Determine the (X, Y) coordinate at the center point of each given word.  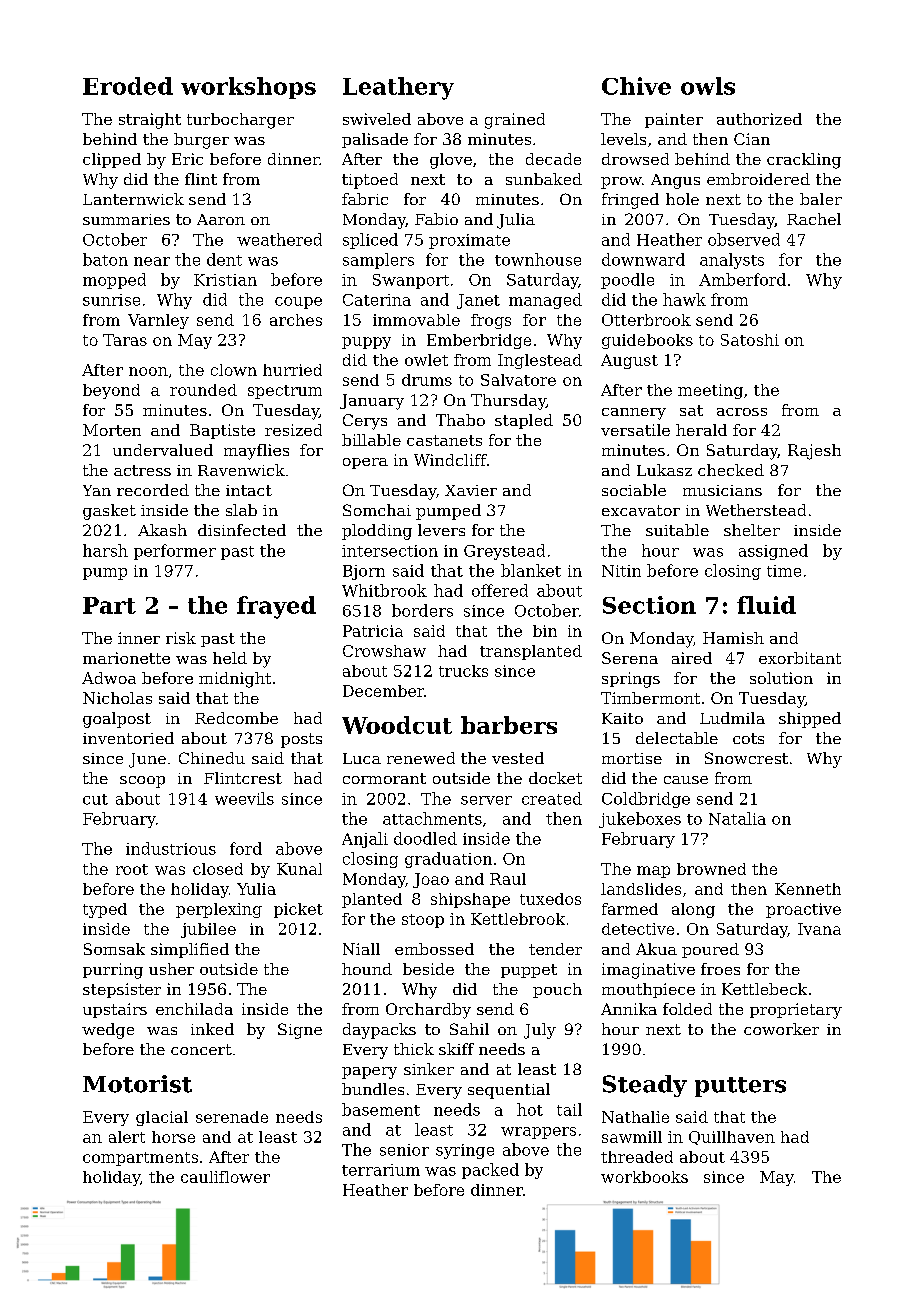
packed (490, 1171)
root (132, 869)
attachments (432, 818)
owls (708, 86)
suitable (677, 530)
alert (127, 1137)
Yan (97, 490)
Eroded (128, 86)
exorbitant (800, 658)
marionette (126, 658)
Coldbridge (646, 800)
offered (500, 590)
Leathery (398, 88)
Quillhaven (732, 1138)
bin (545, 631)
